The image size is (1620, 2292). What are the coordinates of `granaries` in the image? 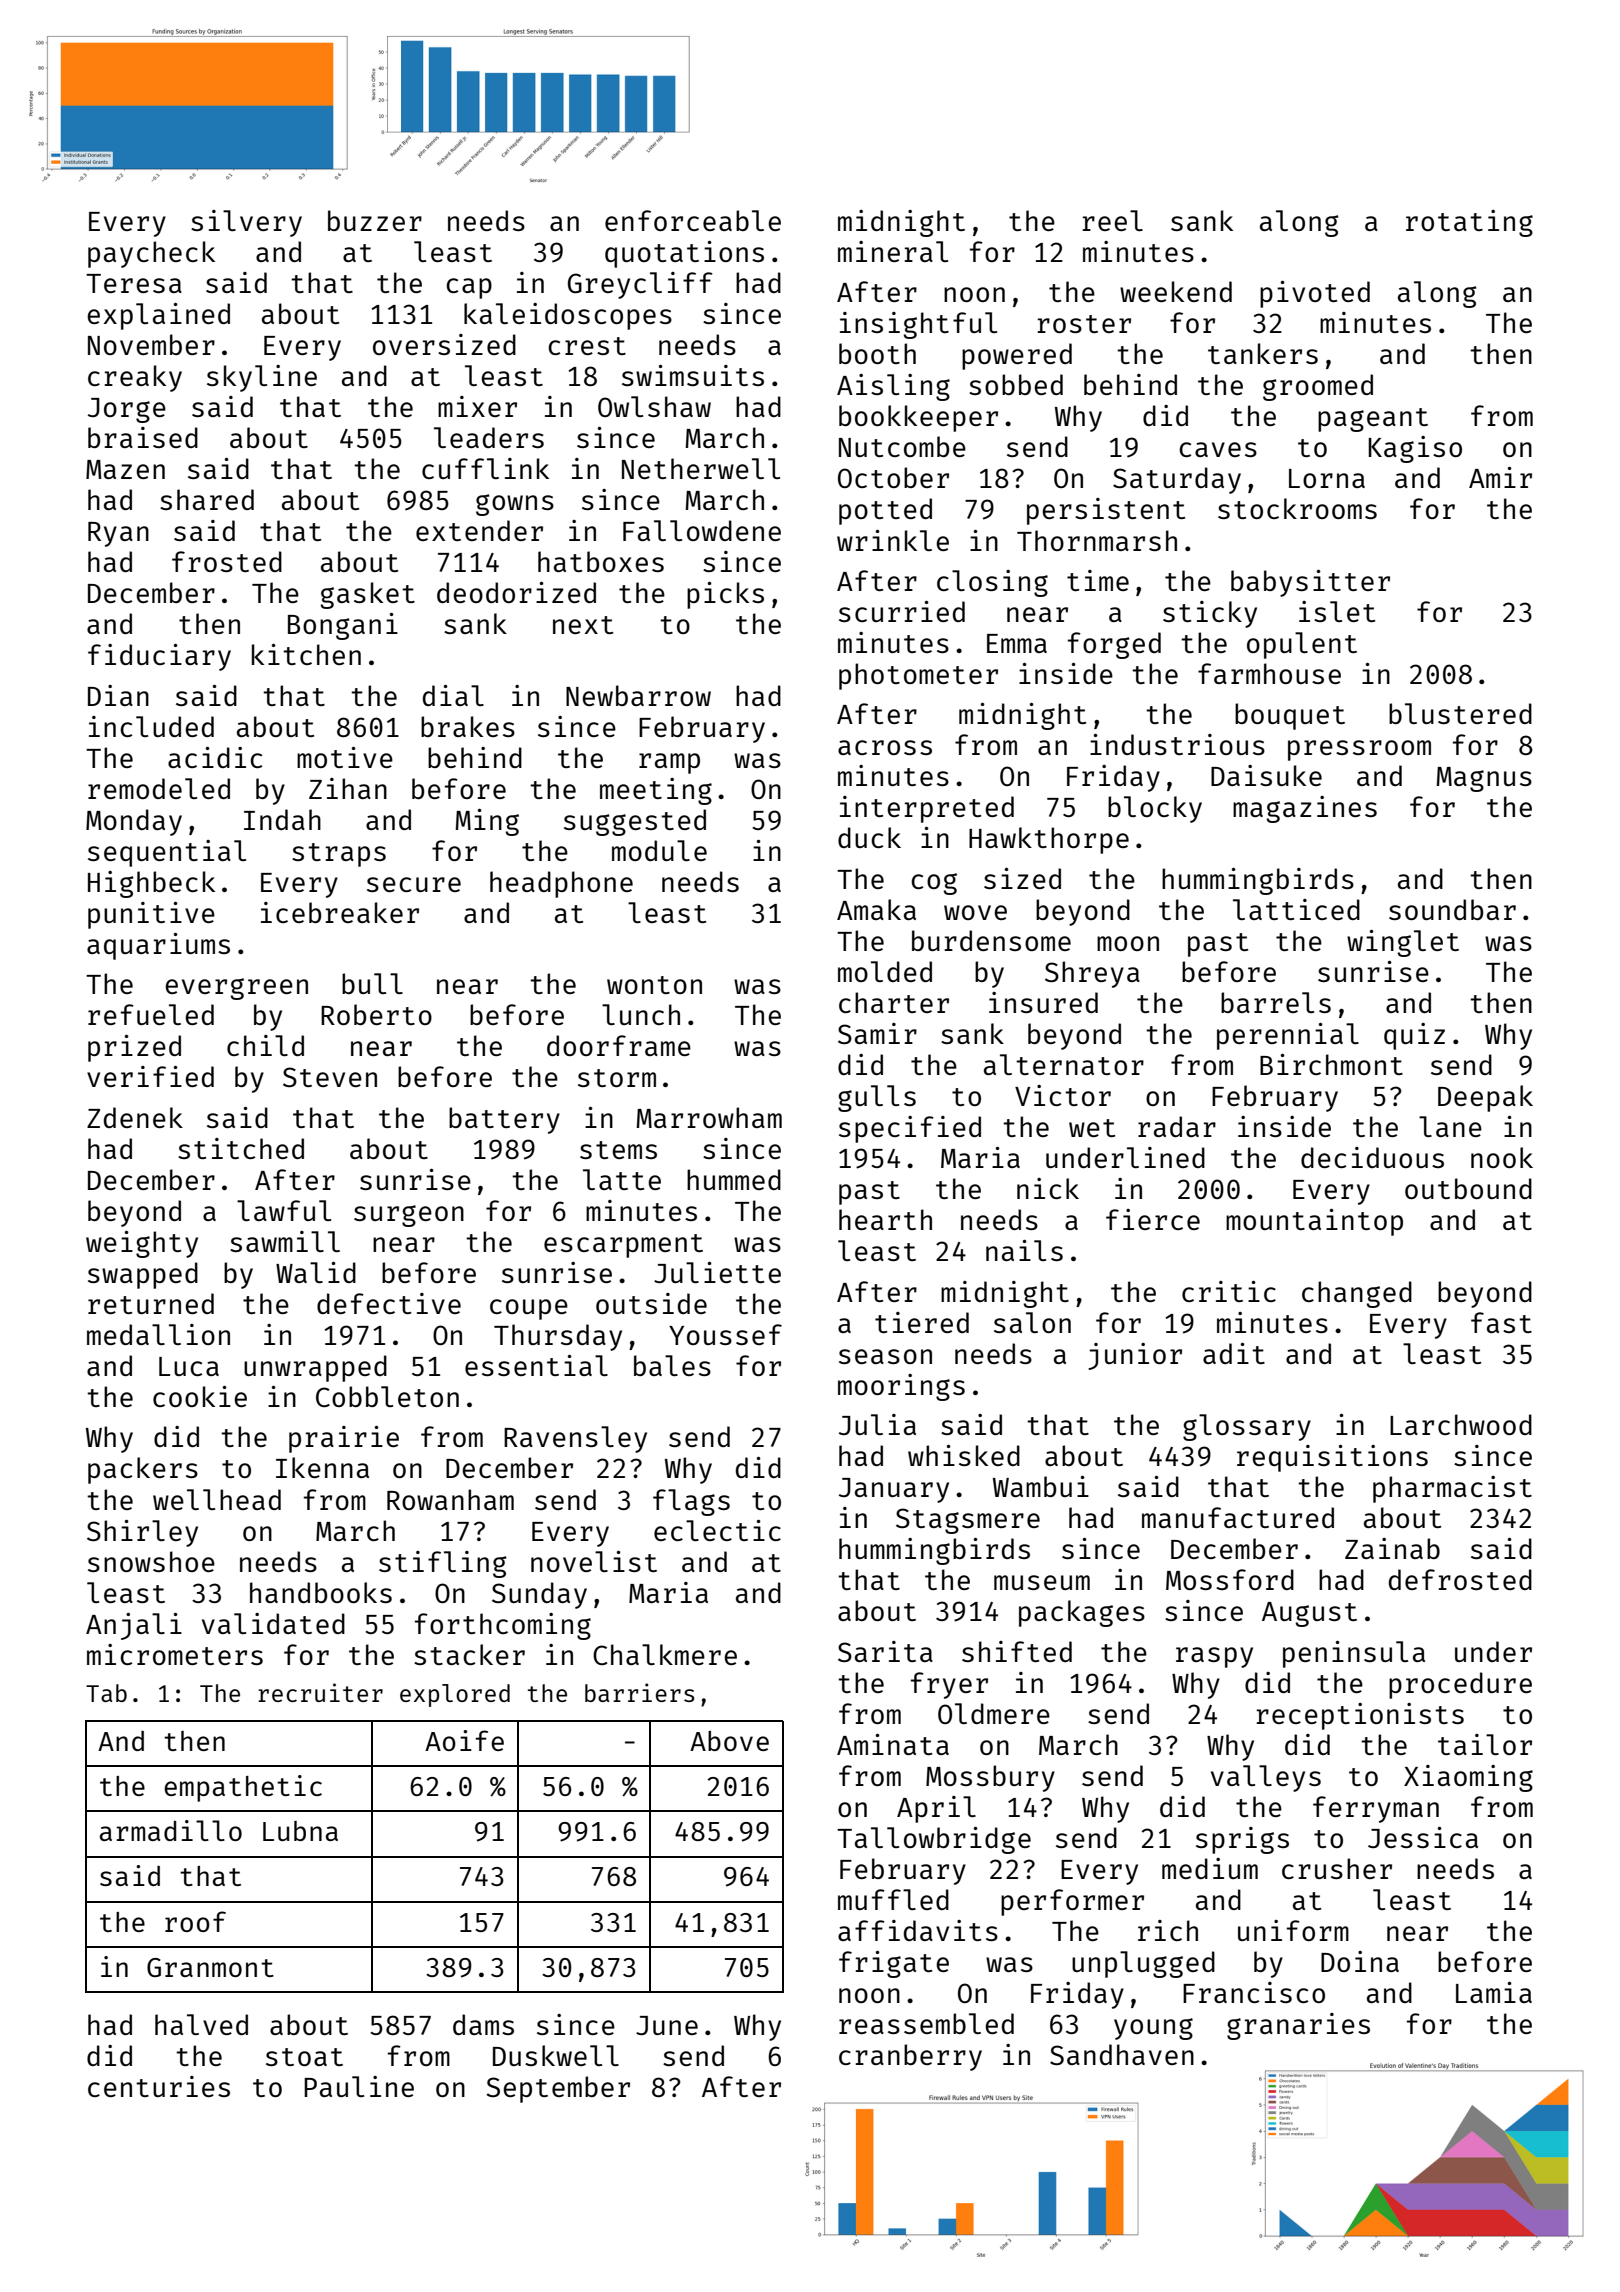 It's located at (1298, 2026).
